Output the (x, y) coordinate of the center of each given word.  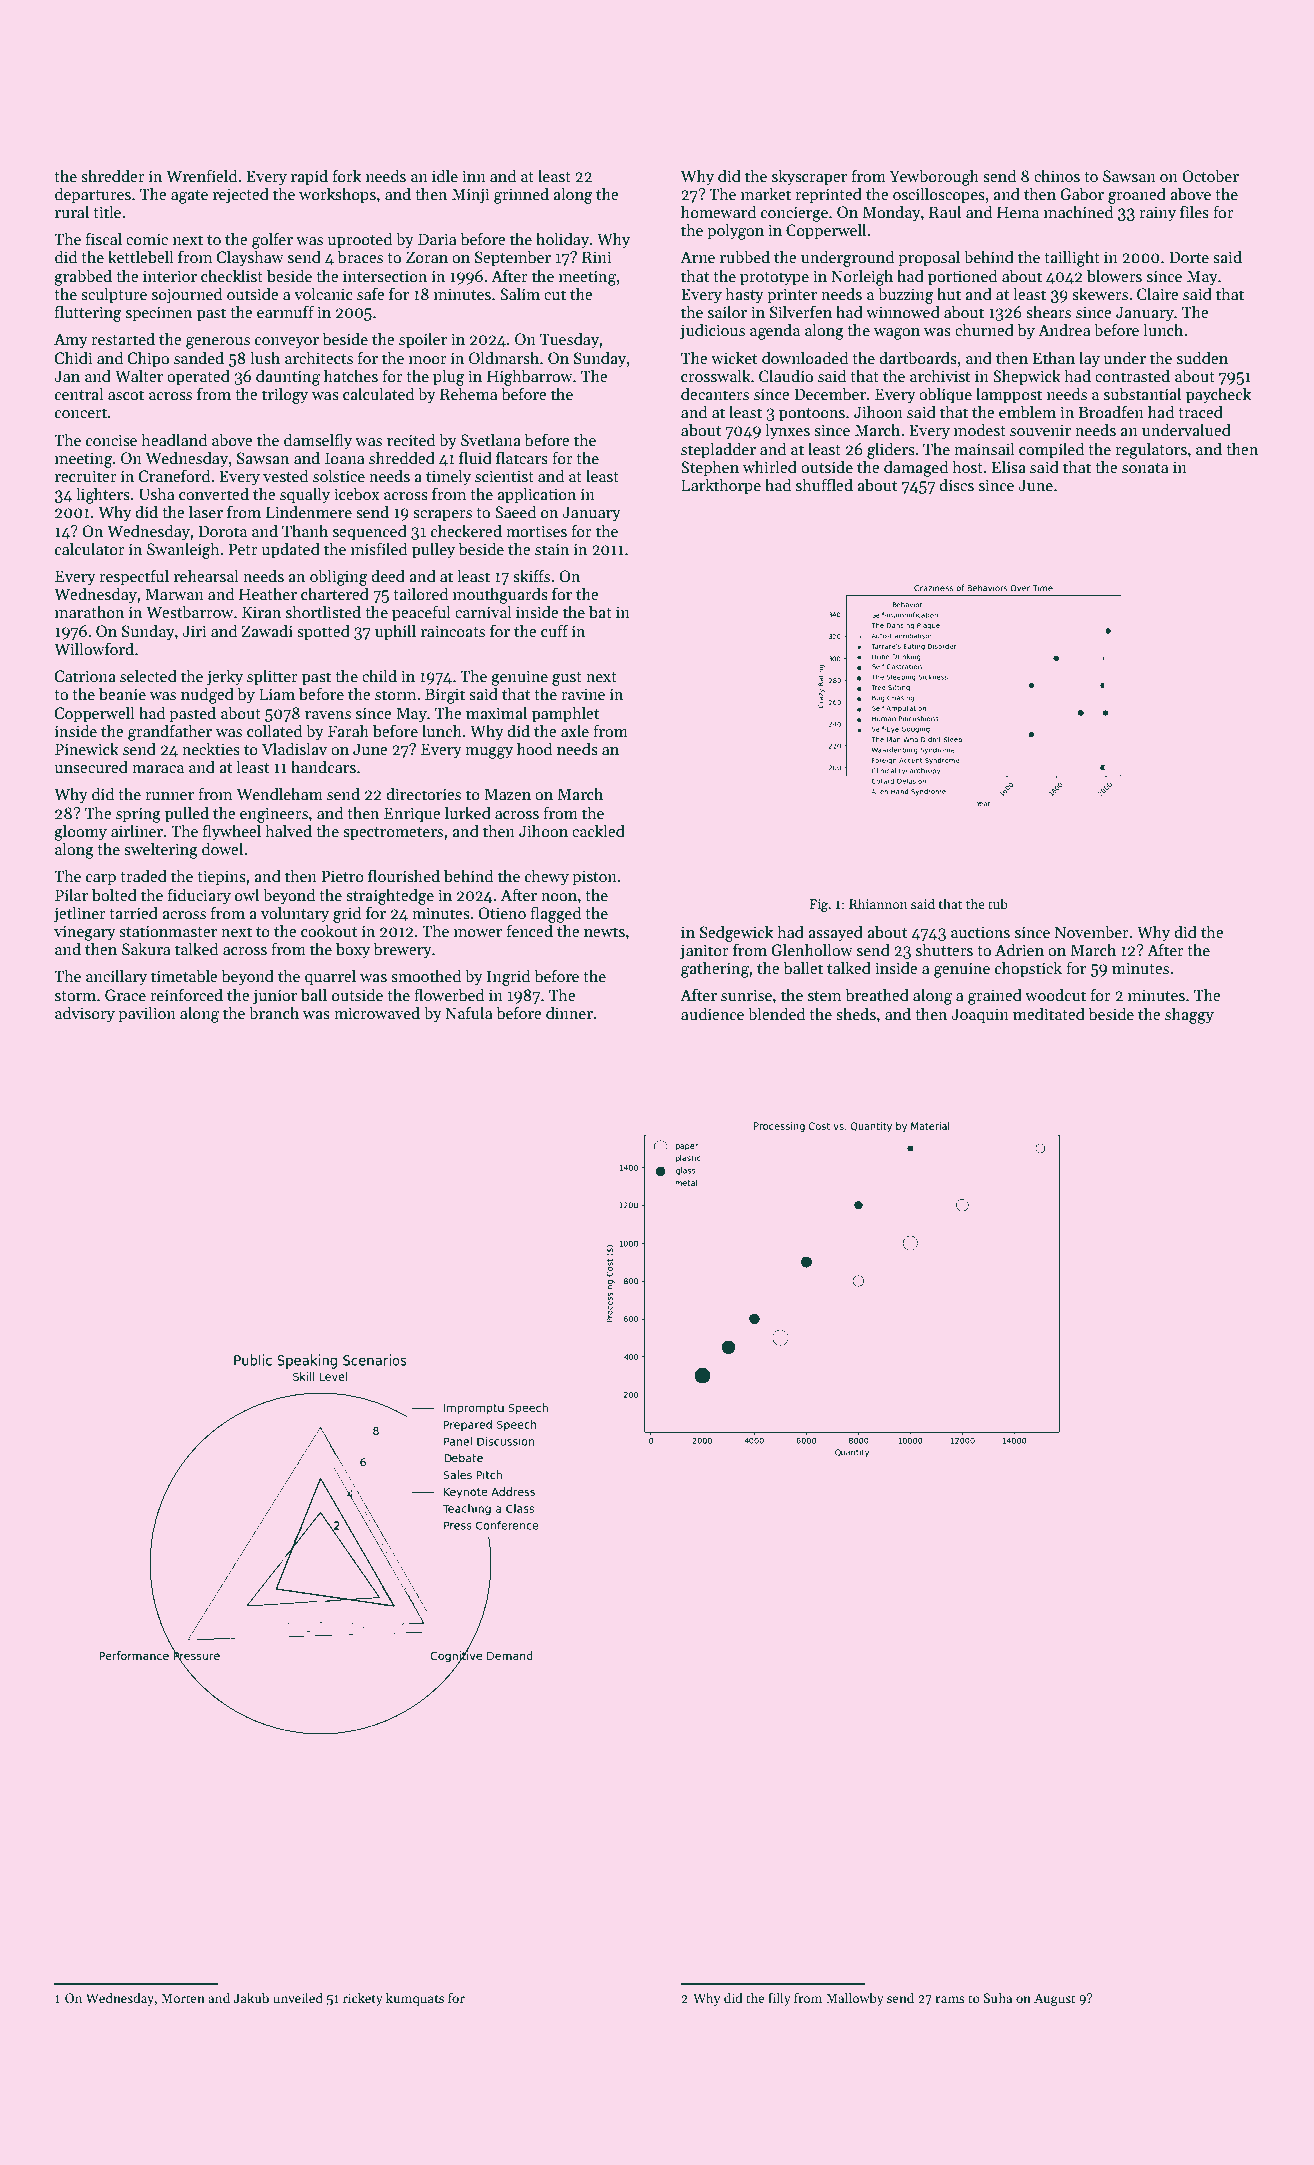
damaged (916, 468)
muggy (489, 753)
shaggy (1189, 1015)
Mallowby (855, 1999)
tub (998, 903)
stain (552, 549)
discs (956, 485)
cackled (598, 830)
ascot (126, 395)
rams (950, 1999)
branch (274, 1012)
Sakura (146, 948)
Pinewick (87, 748)
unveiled (298, 1997)
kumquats (415, 1999)
